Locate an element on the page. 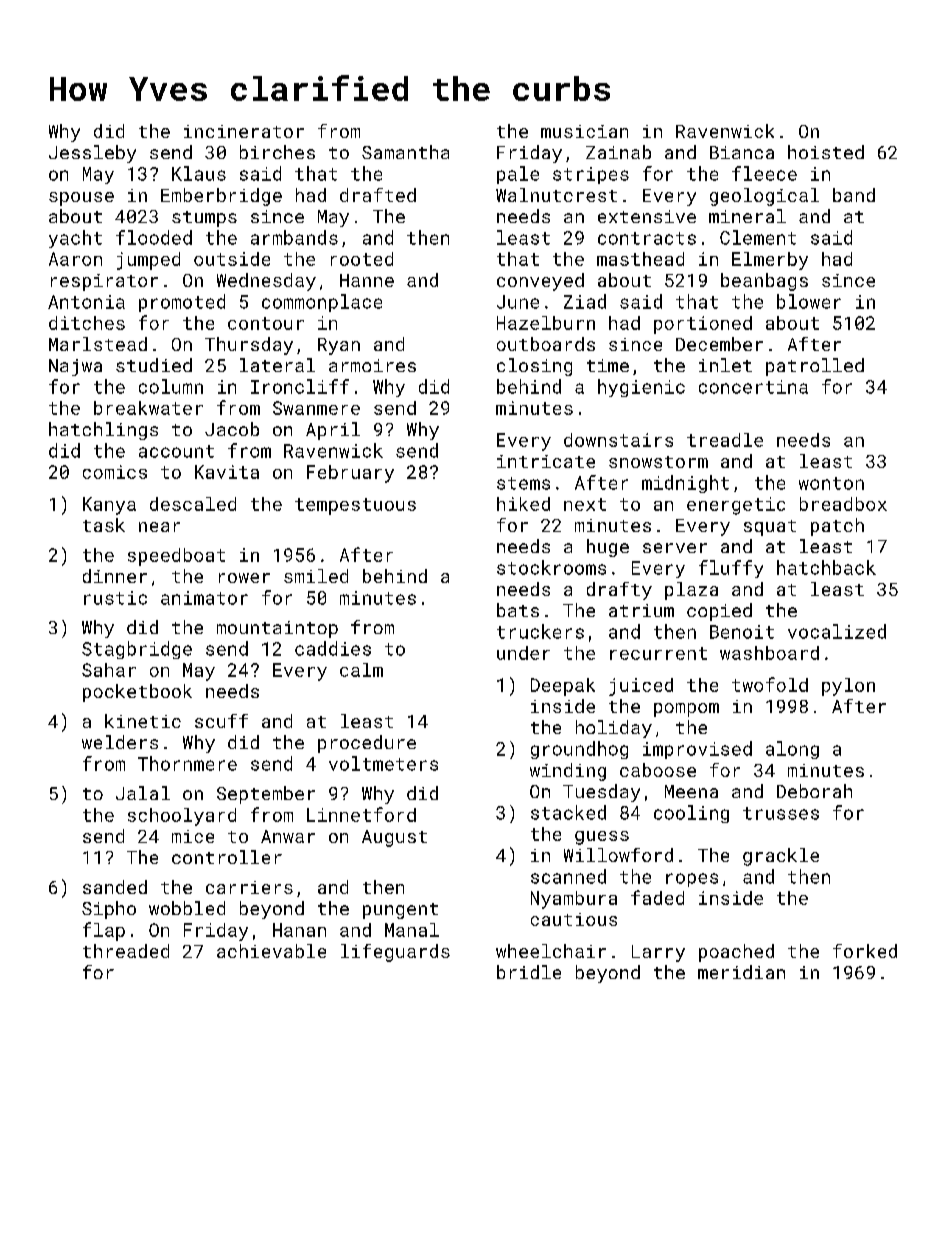 The height and width of the document is (1233, 952). wonton is located at coordinates (831, 483).
